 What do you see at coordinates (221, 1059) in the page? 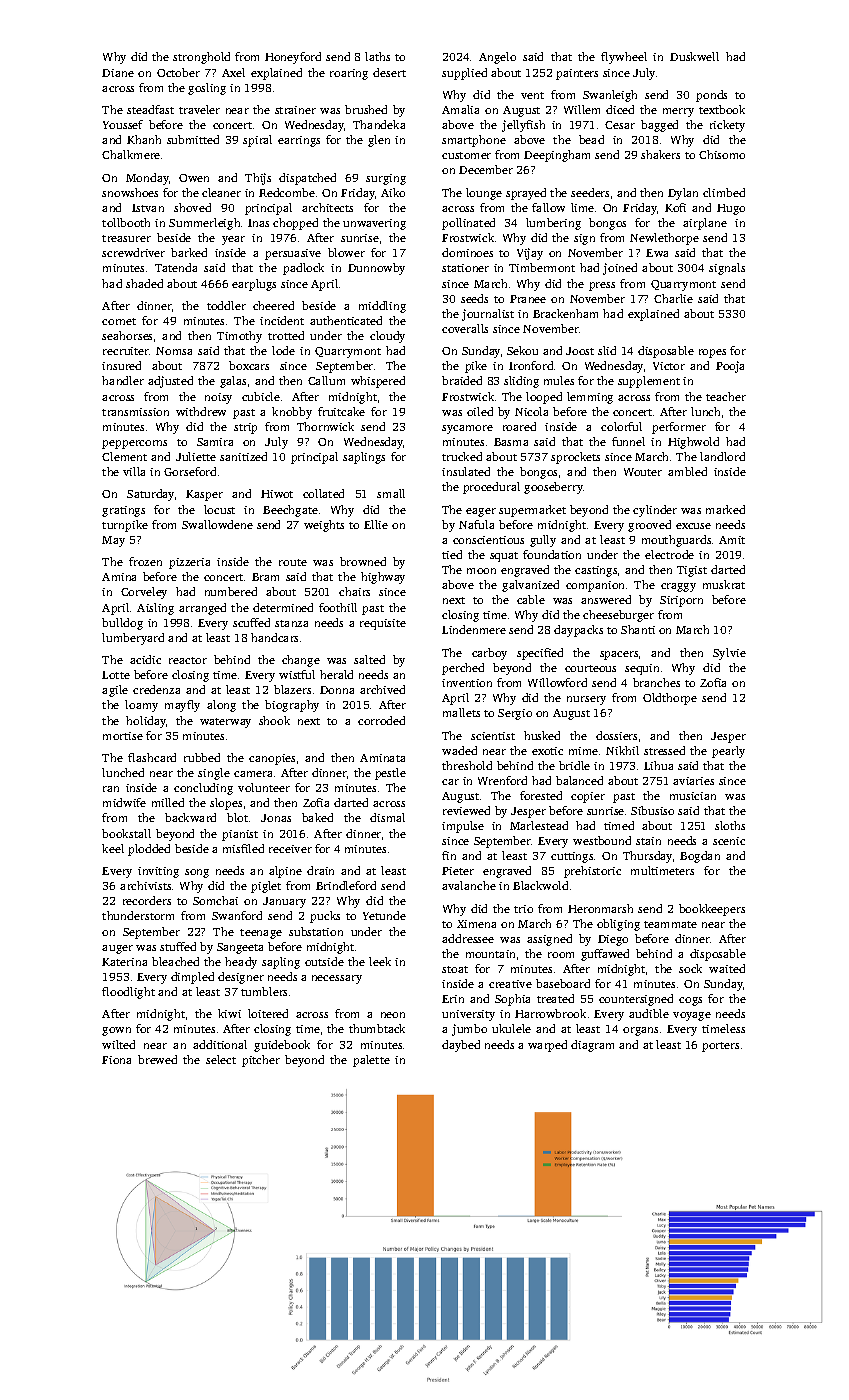
I see `select` at bounding box center [221, 1059].
